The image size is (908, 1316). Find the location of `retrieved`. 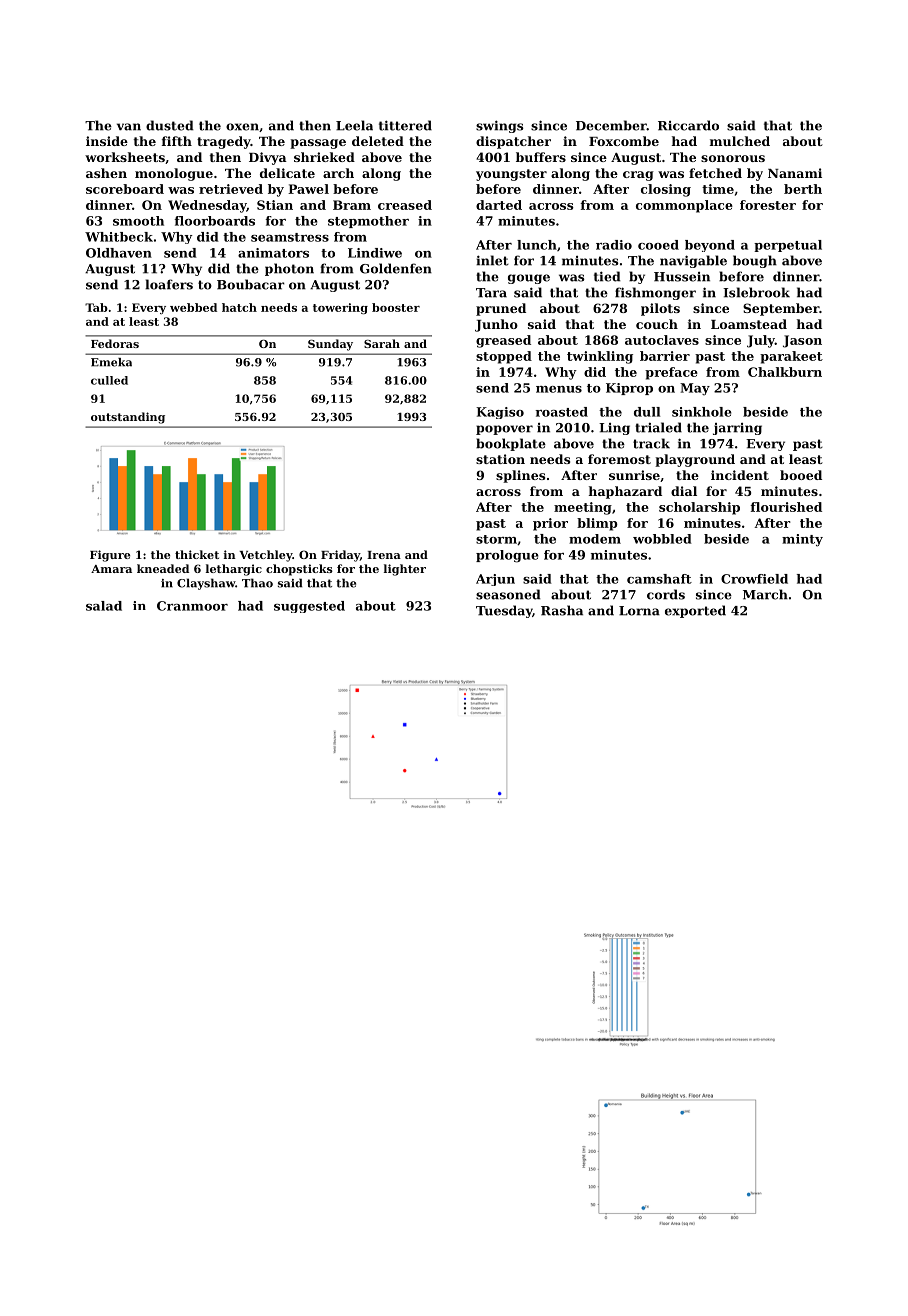

retrieved is located at coordinates (231, 189).
